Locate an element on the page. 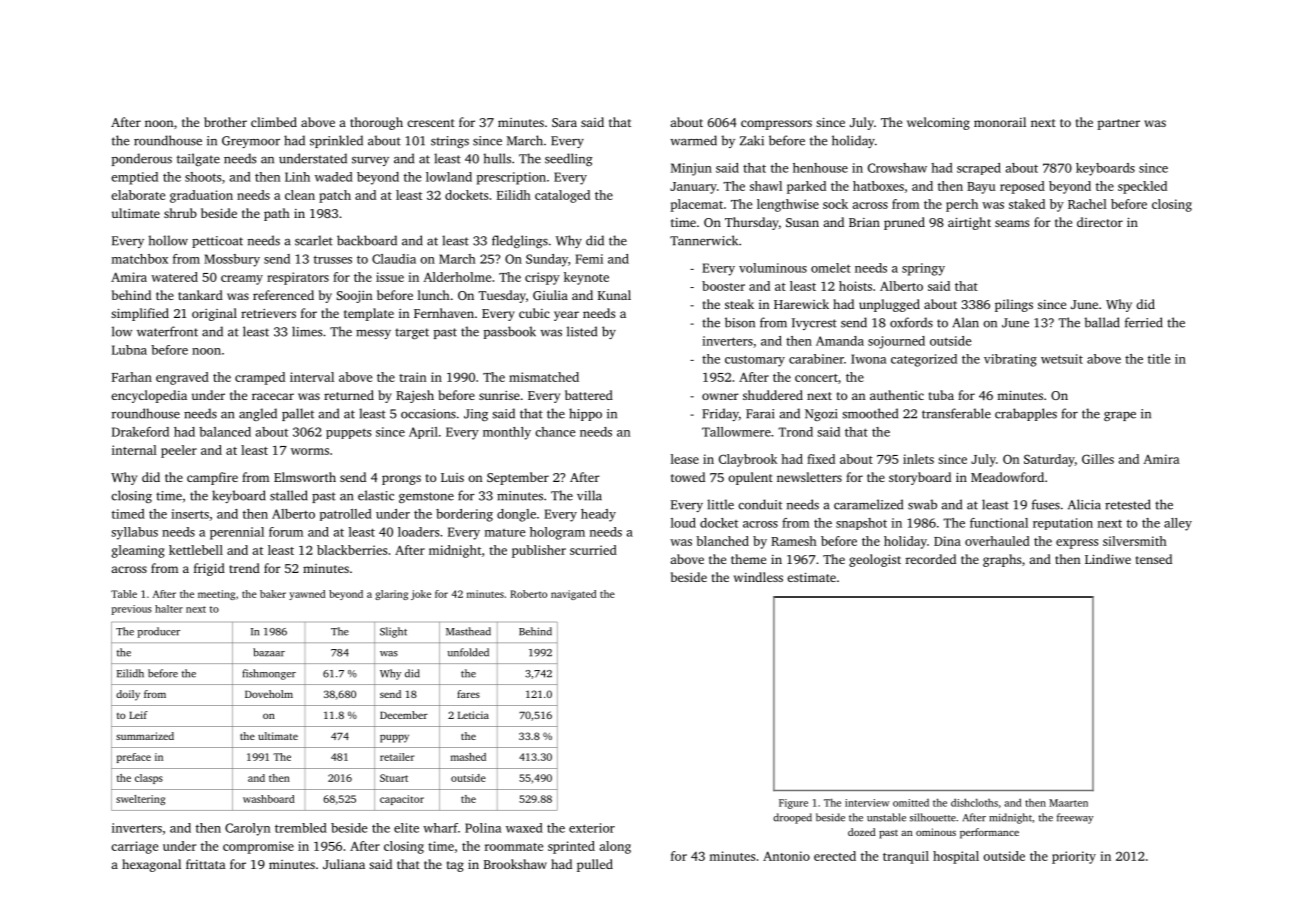 Image resolution: width=1308 pixels, height=924 pixels. graphs is located at coordinates (1002, 560).
